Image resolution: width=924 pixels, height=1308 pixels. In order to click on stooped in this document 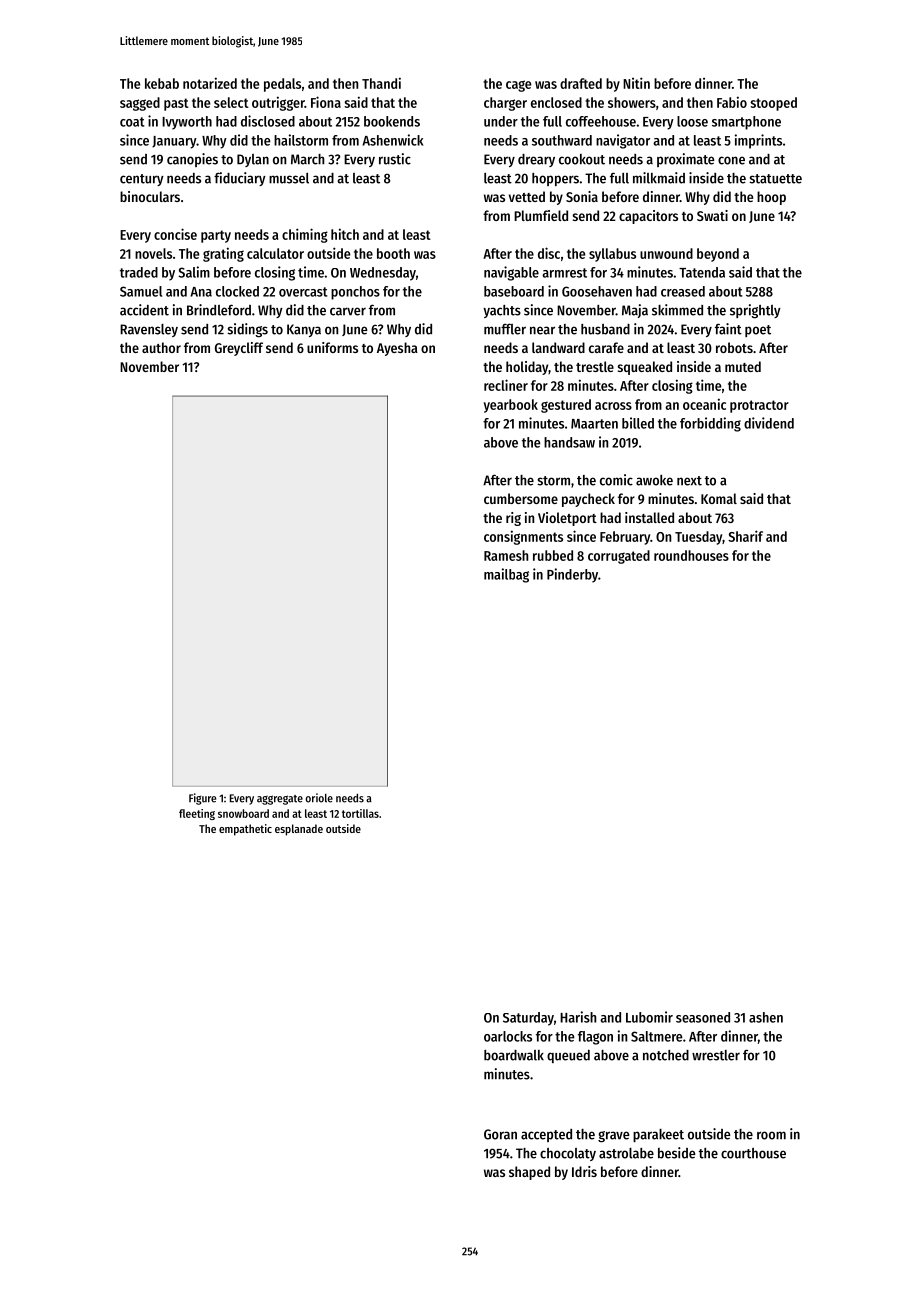, I will do `click(774, 104)`.
